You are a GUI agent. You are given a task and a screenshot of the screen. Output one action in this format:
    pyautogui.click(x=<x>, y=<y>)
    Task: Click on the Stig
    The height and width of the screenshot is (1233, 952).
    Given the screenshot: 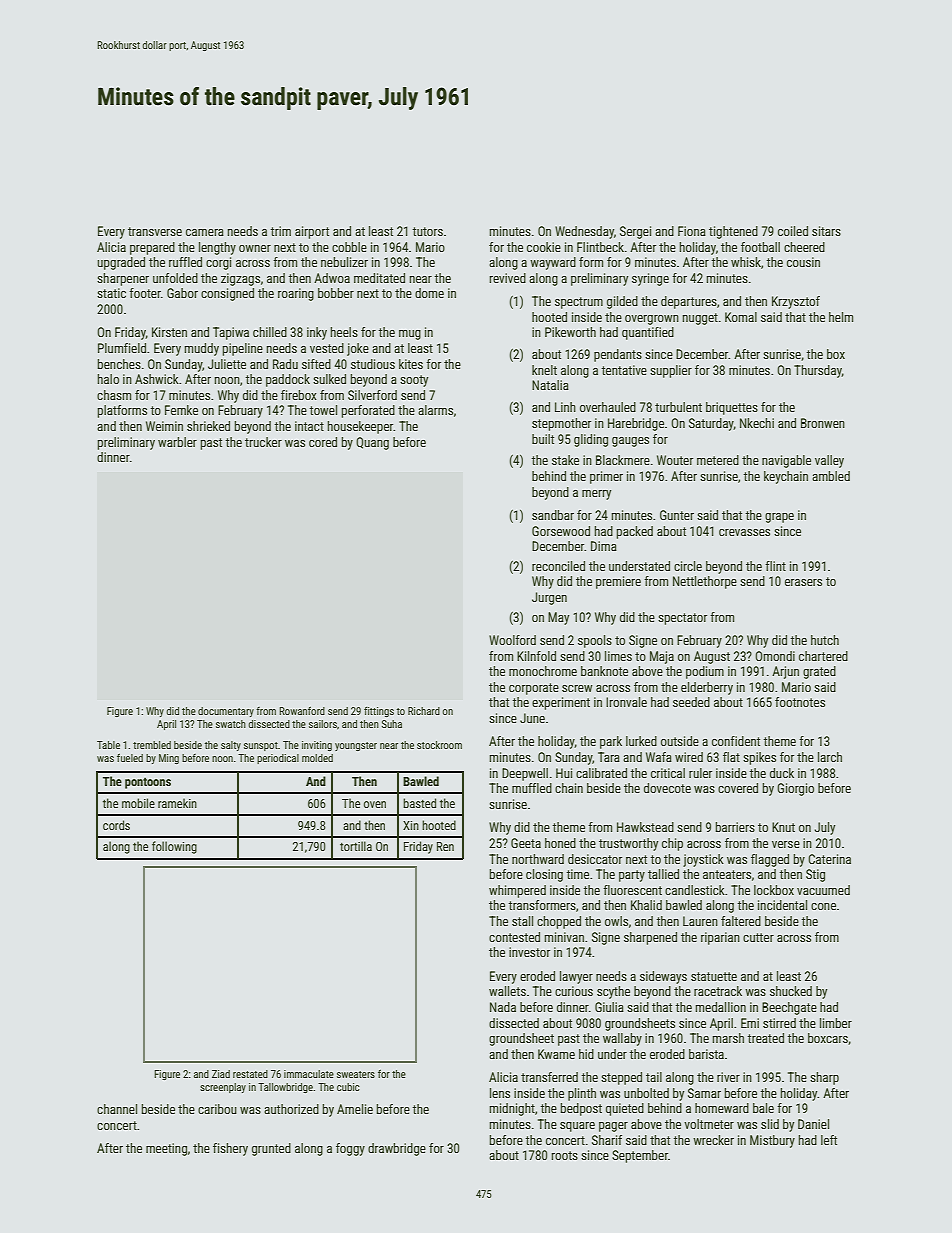 What is the action you would take?
    pyautogui.click(x=815, y=875)
